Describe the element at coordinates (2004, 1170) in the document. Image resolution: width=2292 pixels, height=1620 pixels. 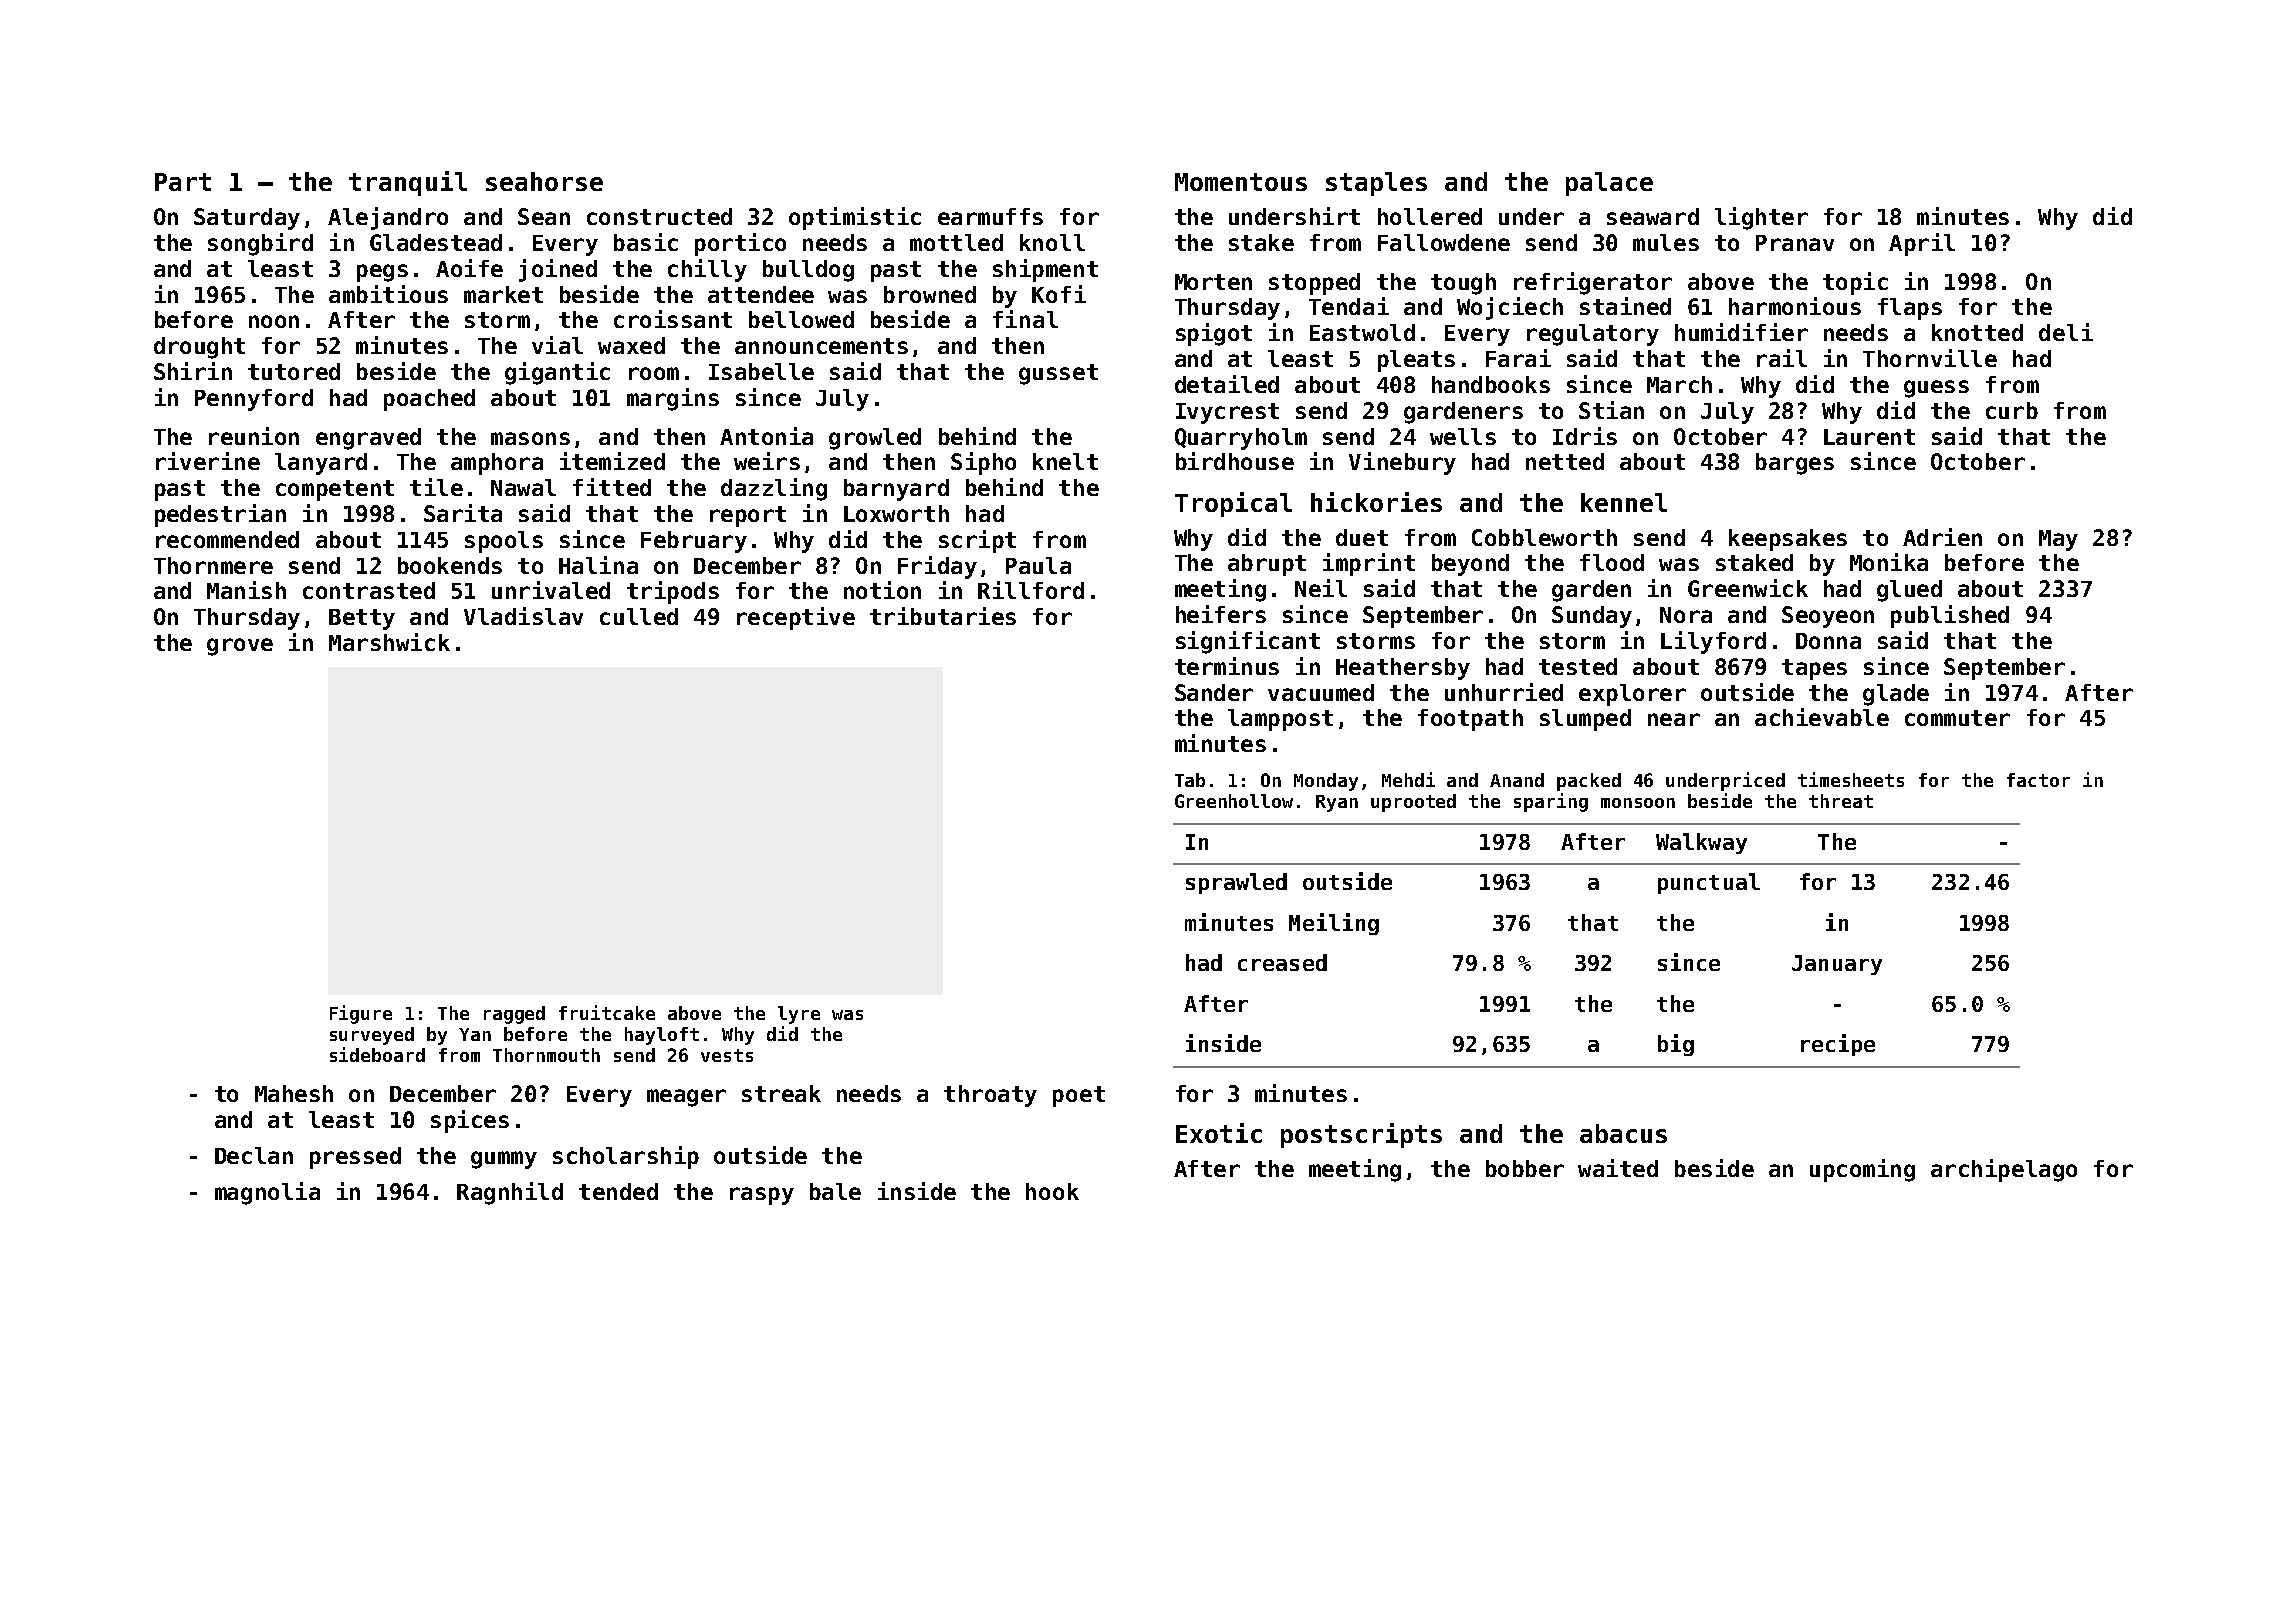
I see `archipelago` at that location.
